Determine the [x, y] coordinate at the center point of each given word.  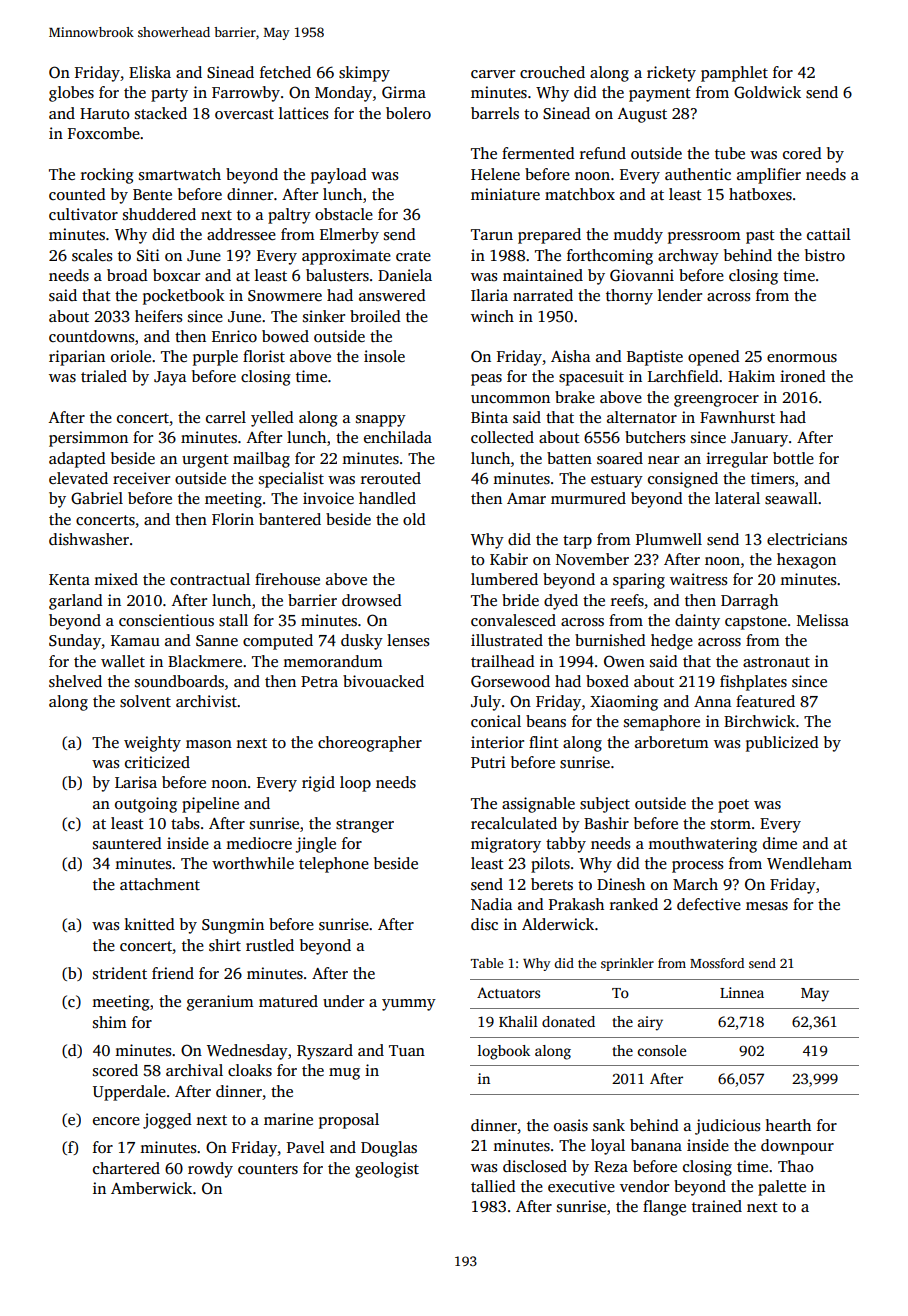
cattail [829, 234]
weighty [152, 744]
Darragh [749, 602]
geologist [387, 1170]
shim [110, 1022]
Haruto [105, 113]
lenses [408, 640]
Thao [796, 1166]
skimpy [364, 74]
